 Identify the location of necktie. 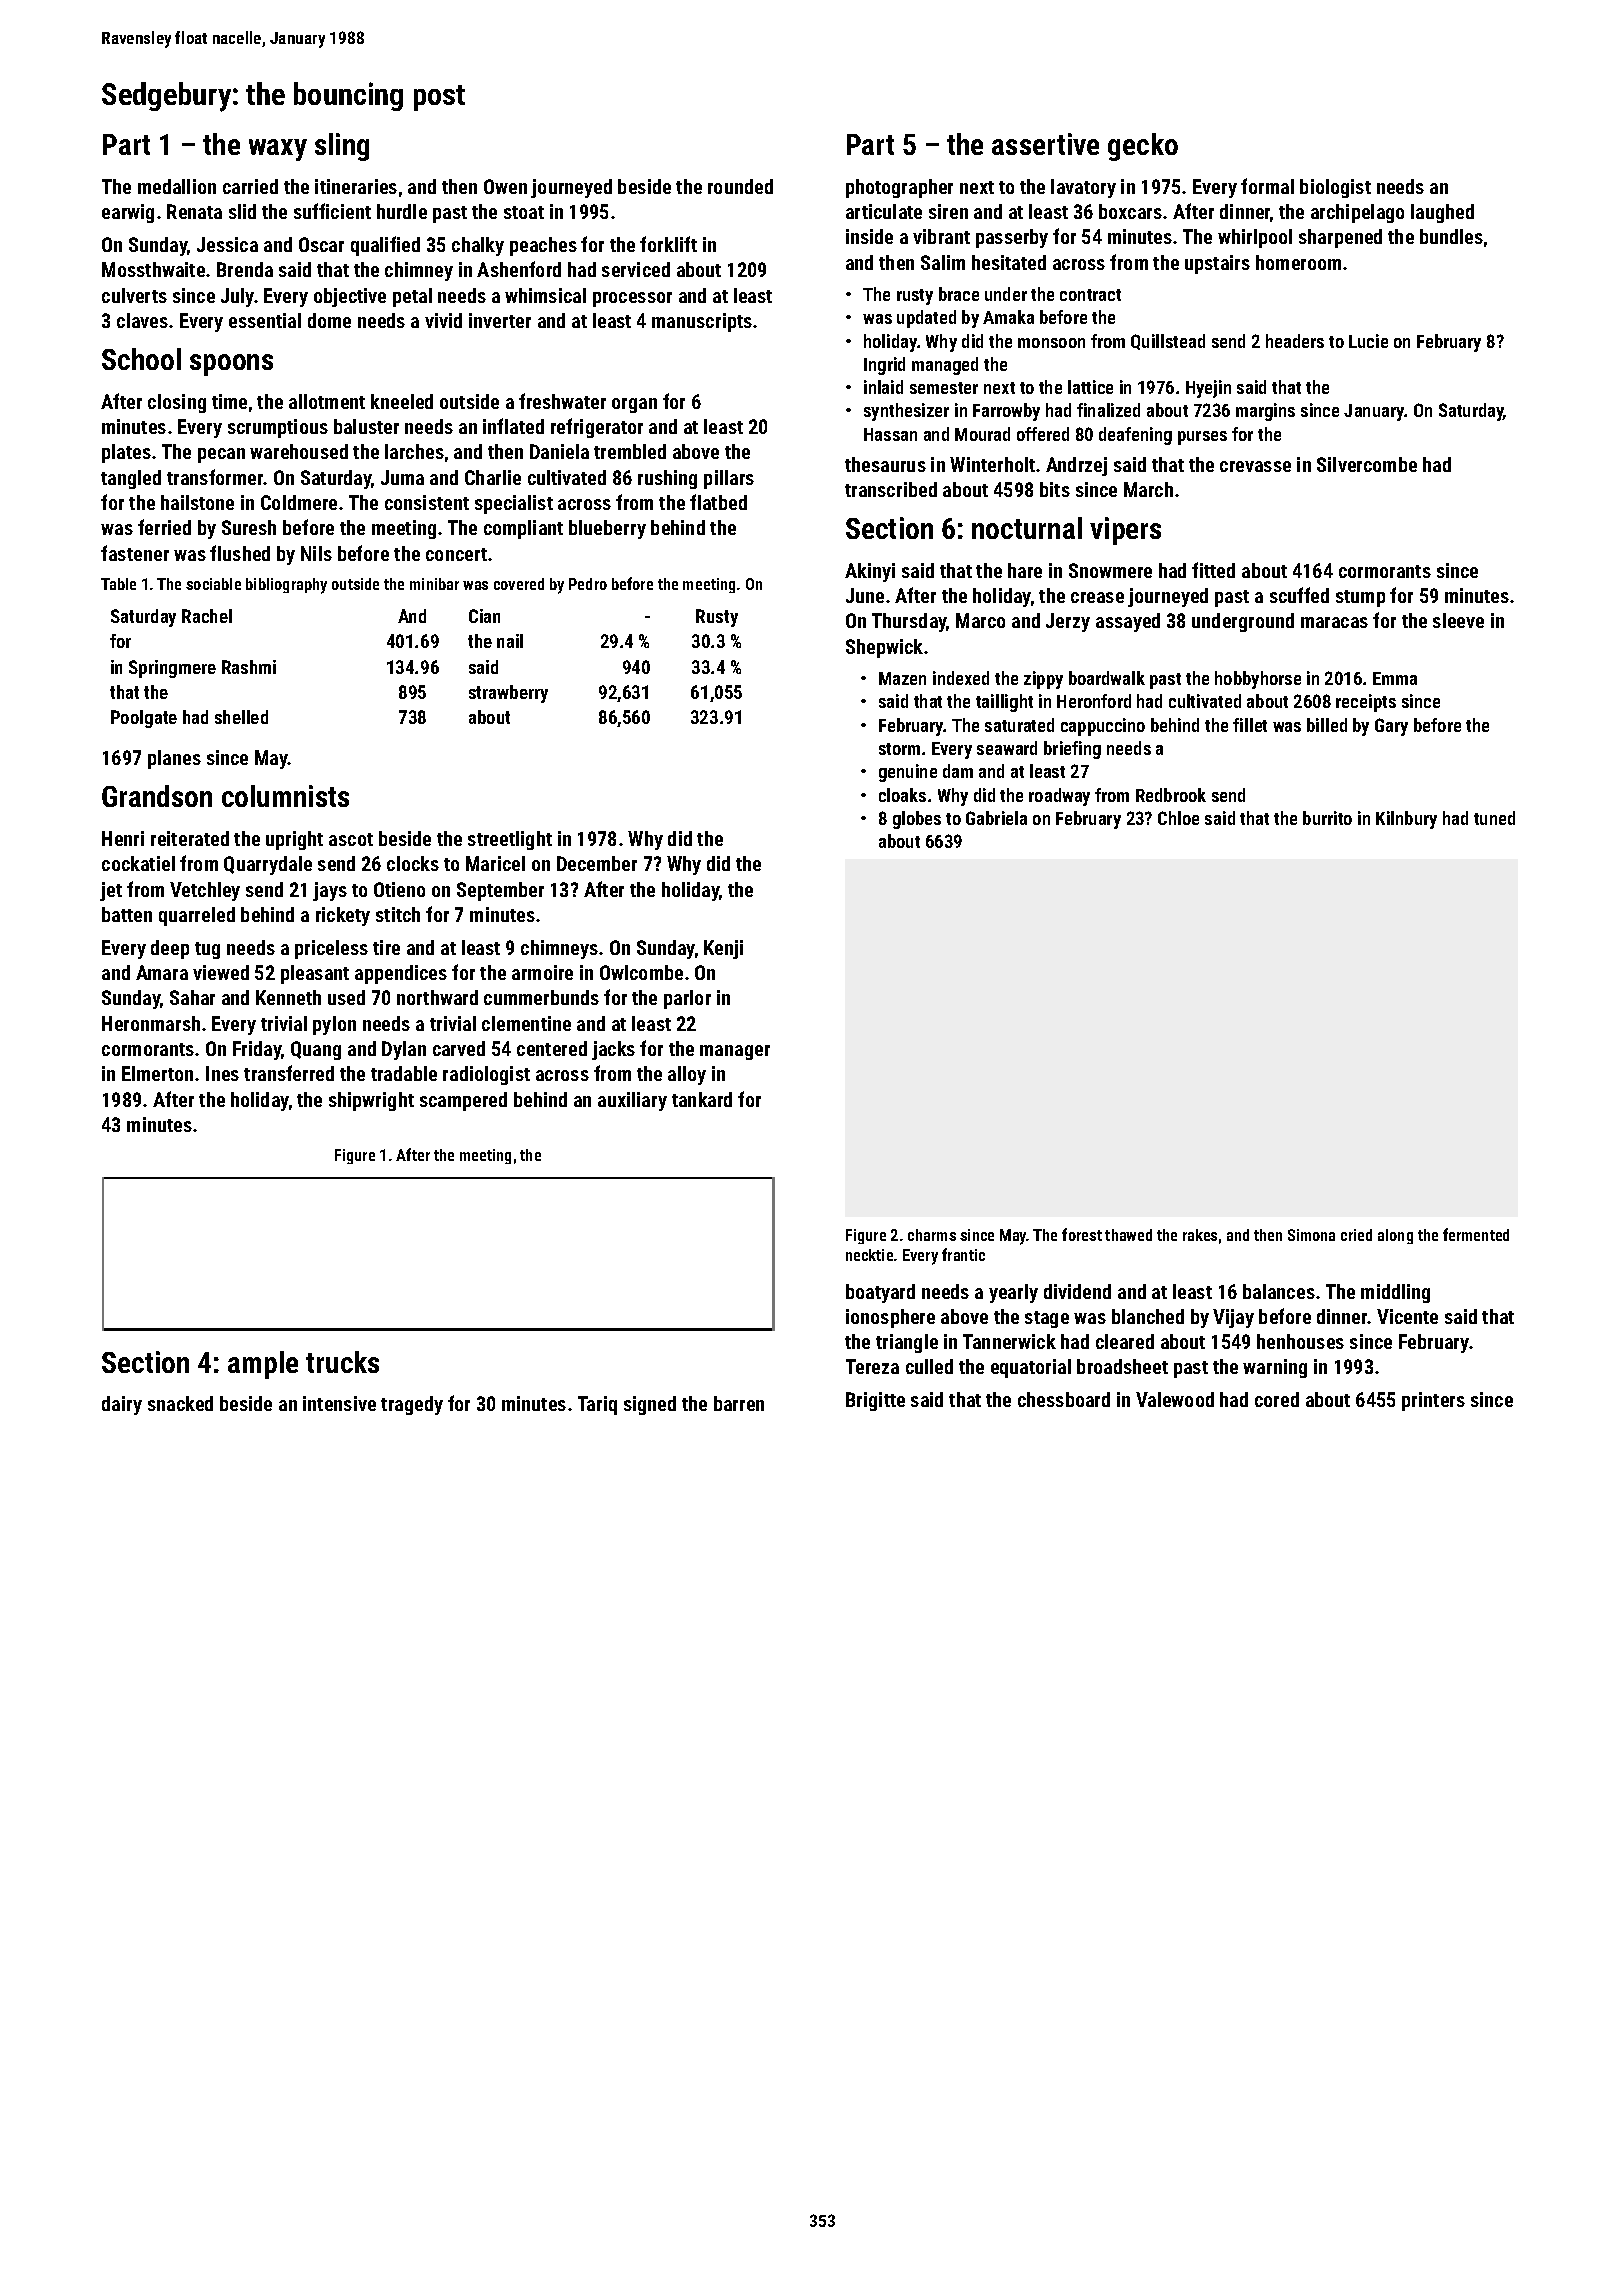
(869, 1255).
